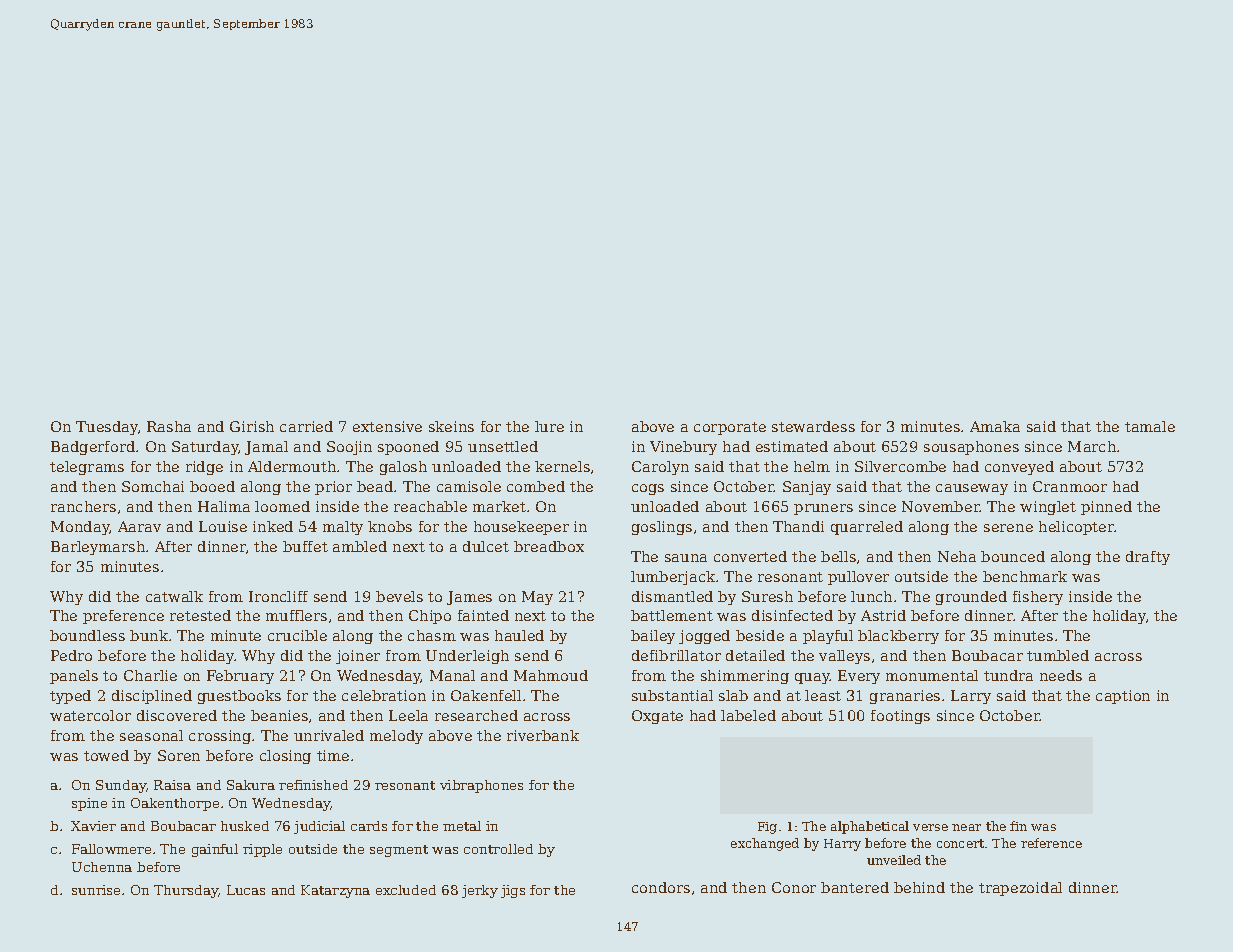  I want to click on Amaka, so click(995, 426).
